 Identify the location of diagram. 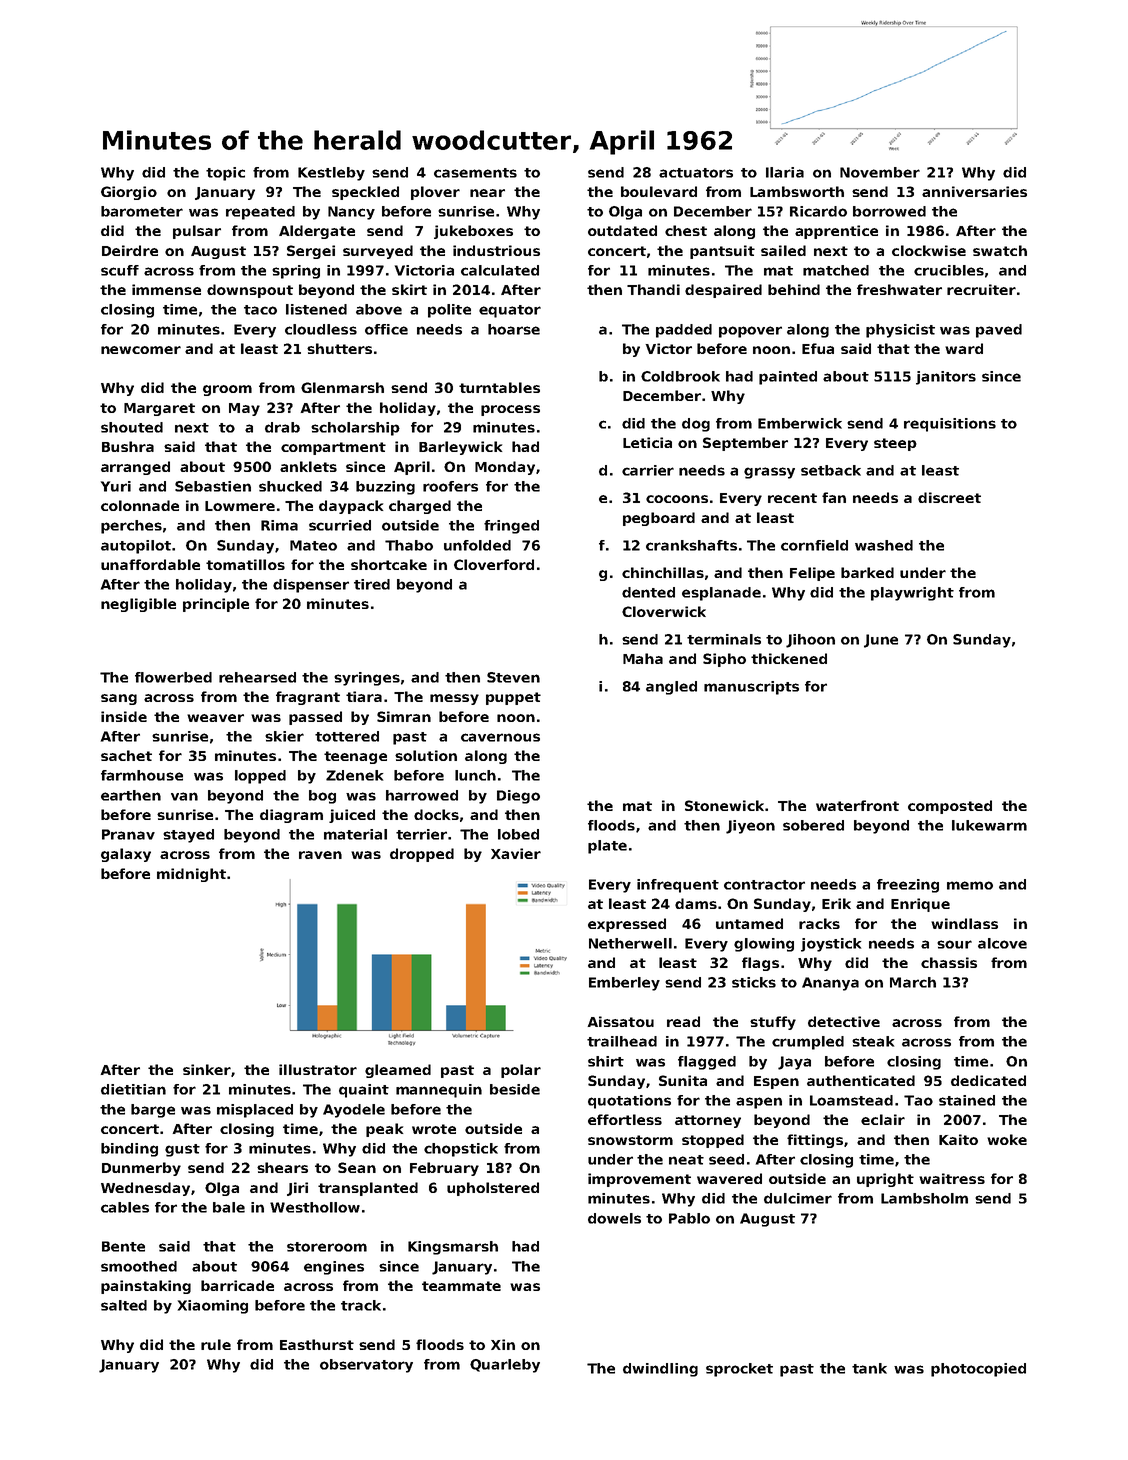
(291, 816).
